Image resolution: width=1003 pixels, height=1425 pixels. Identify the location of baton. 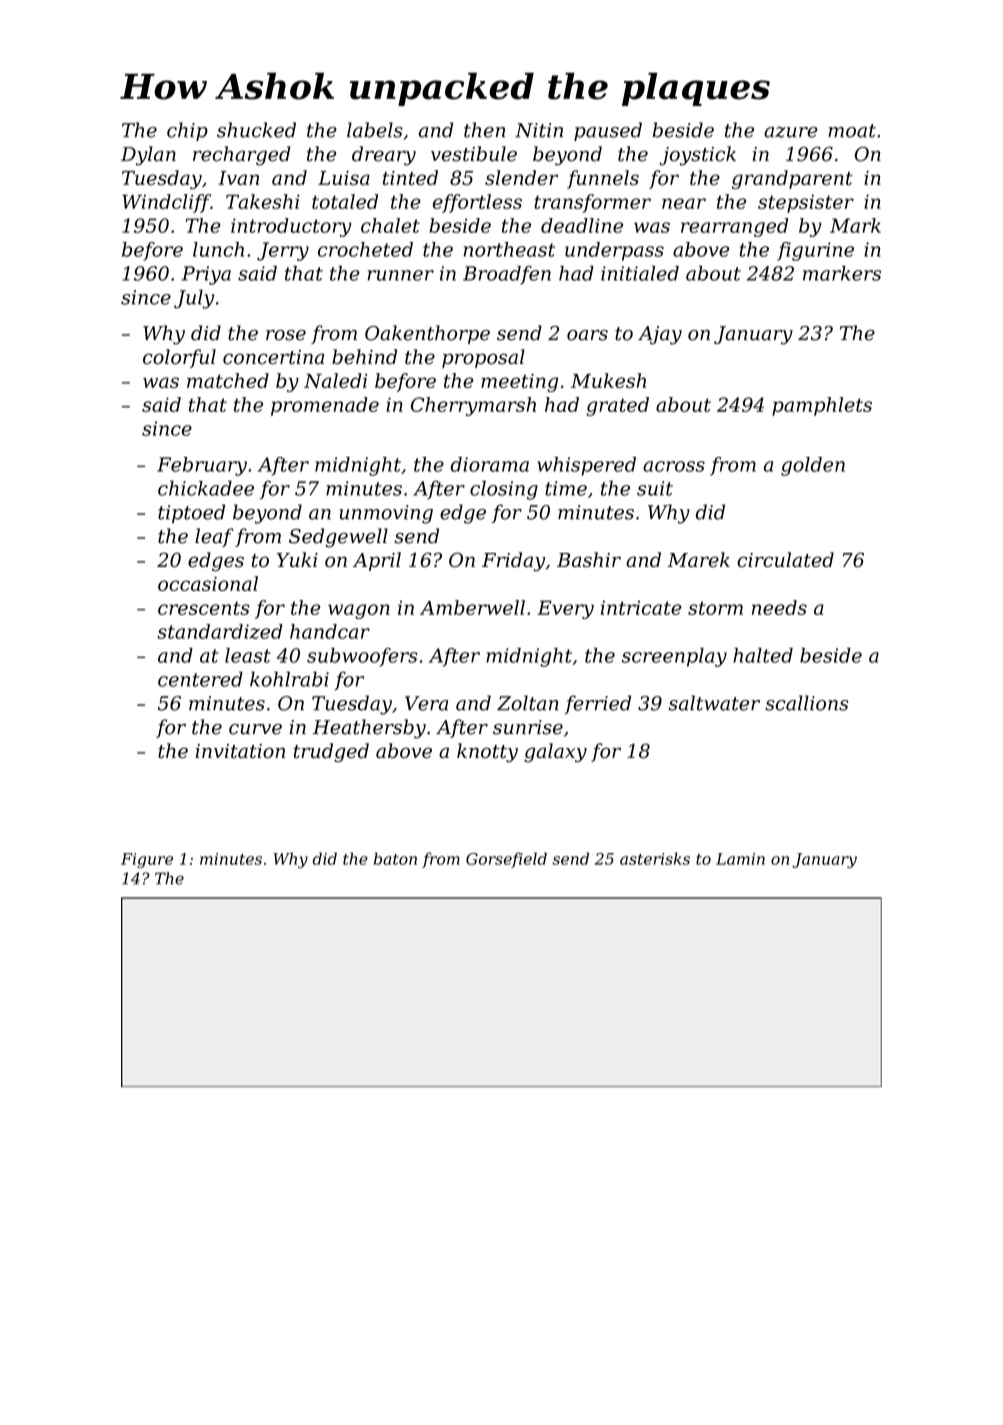
(395, 858).
